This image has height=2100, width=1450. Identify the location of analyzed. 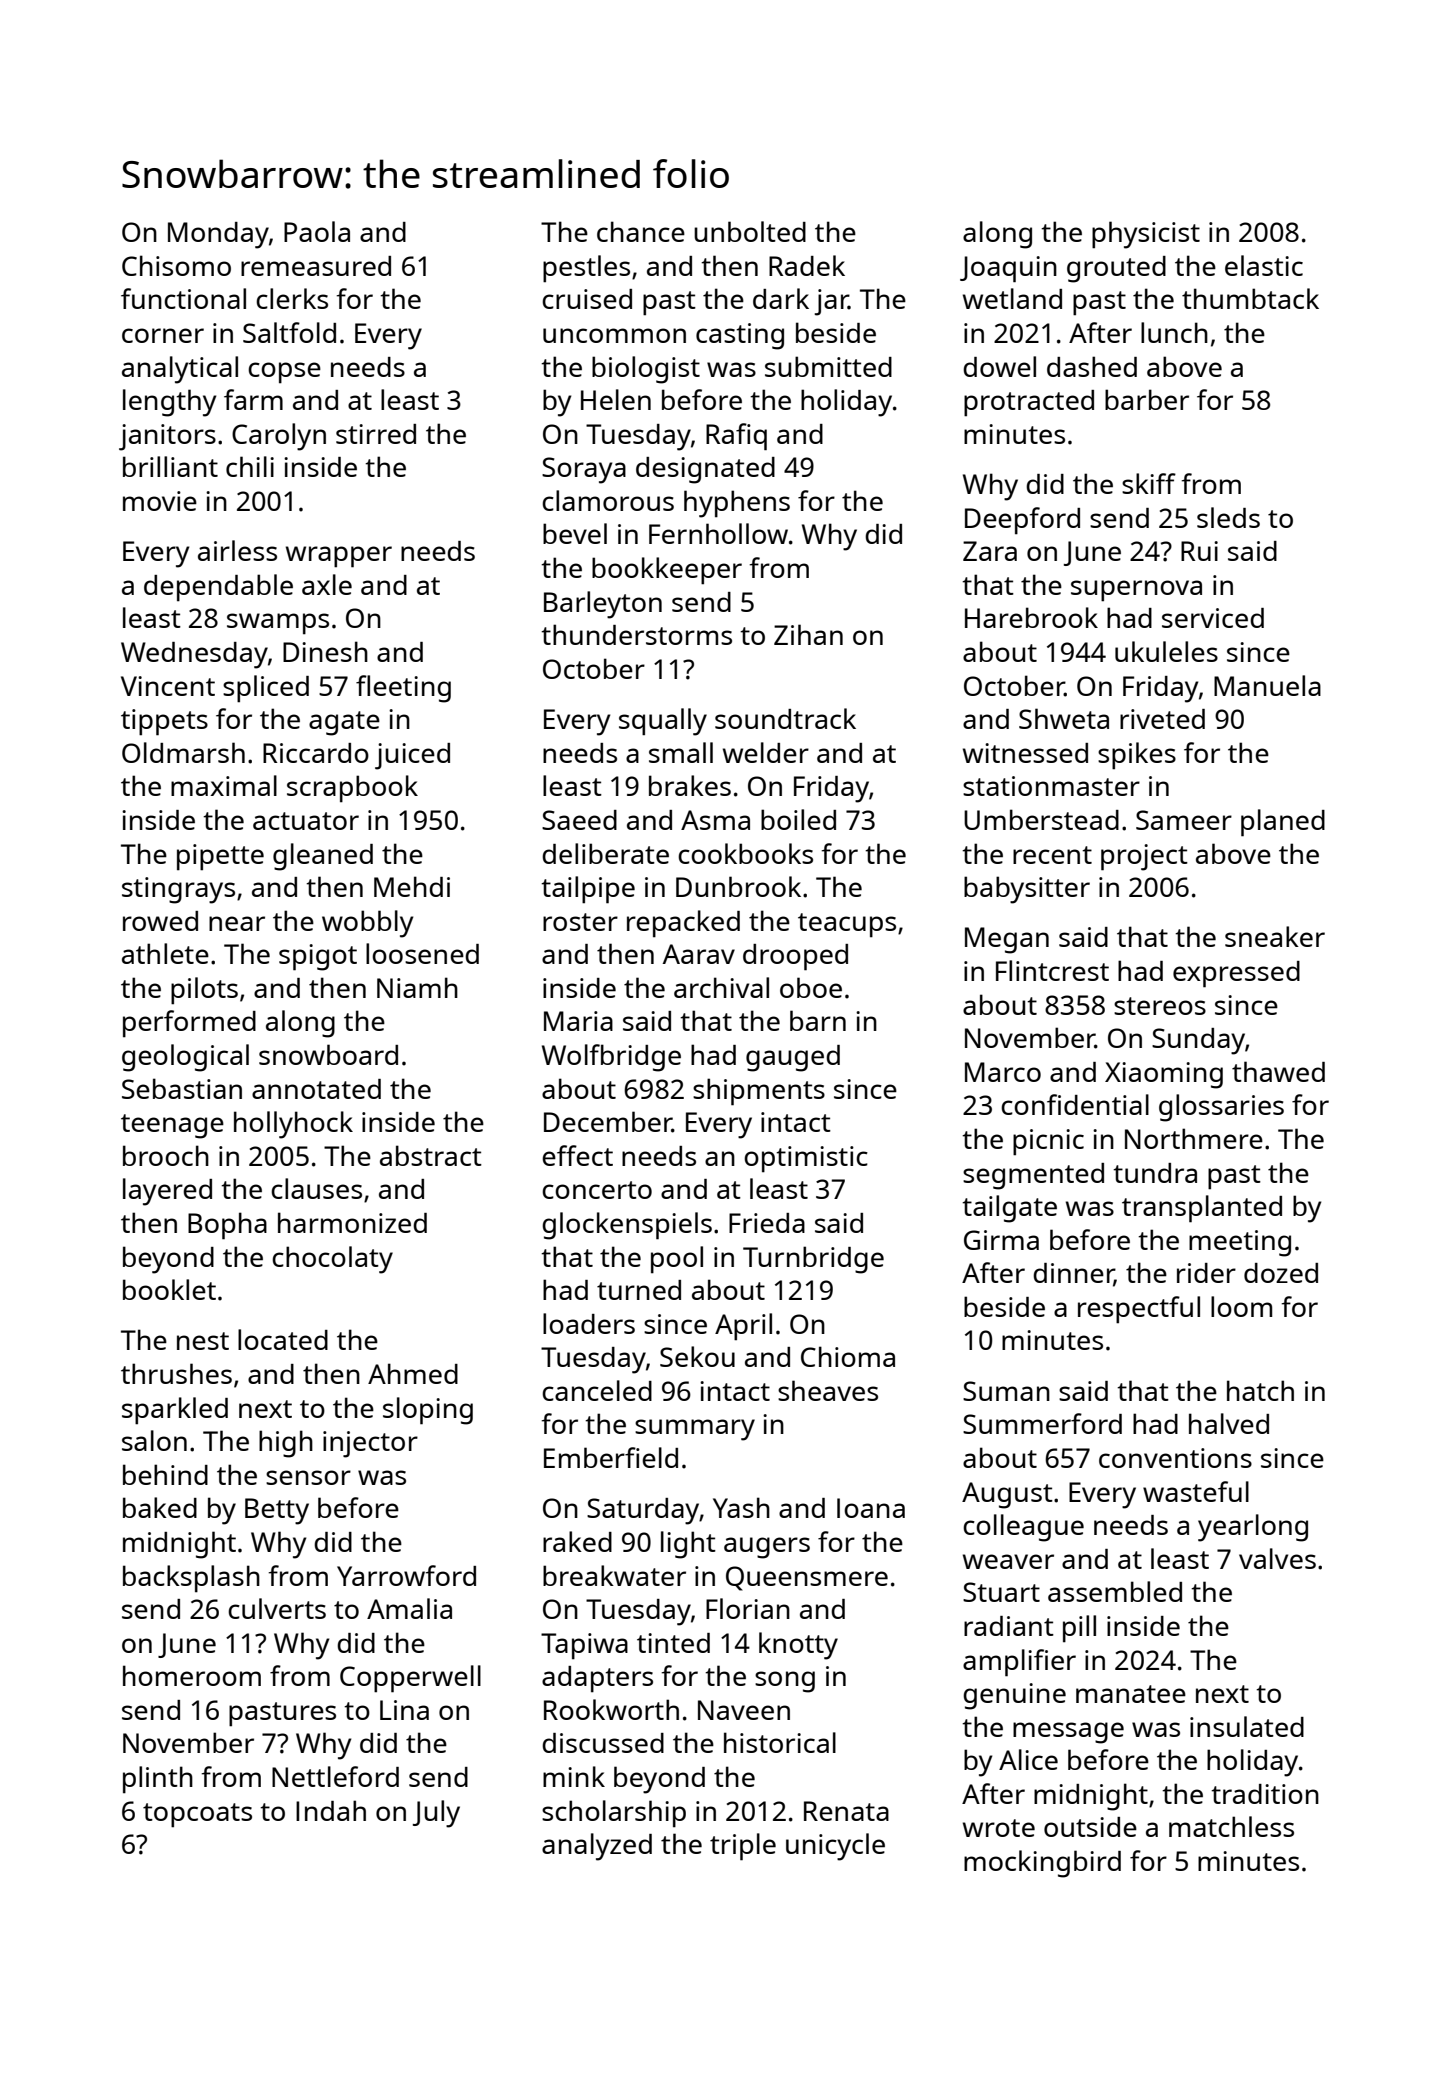
(597, 1847).
